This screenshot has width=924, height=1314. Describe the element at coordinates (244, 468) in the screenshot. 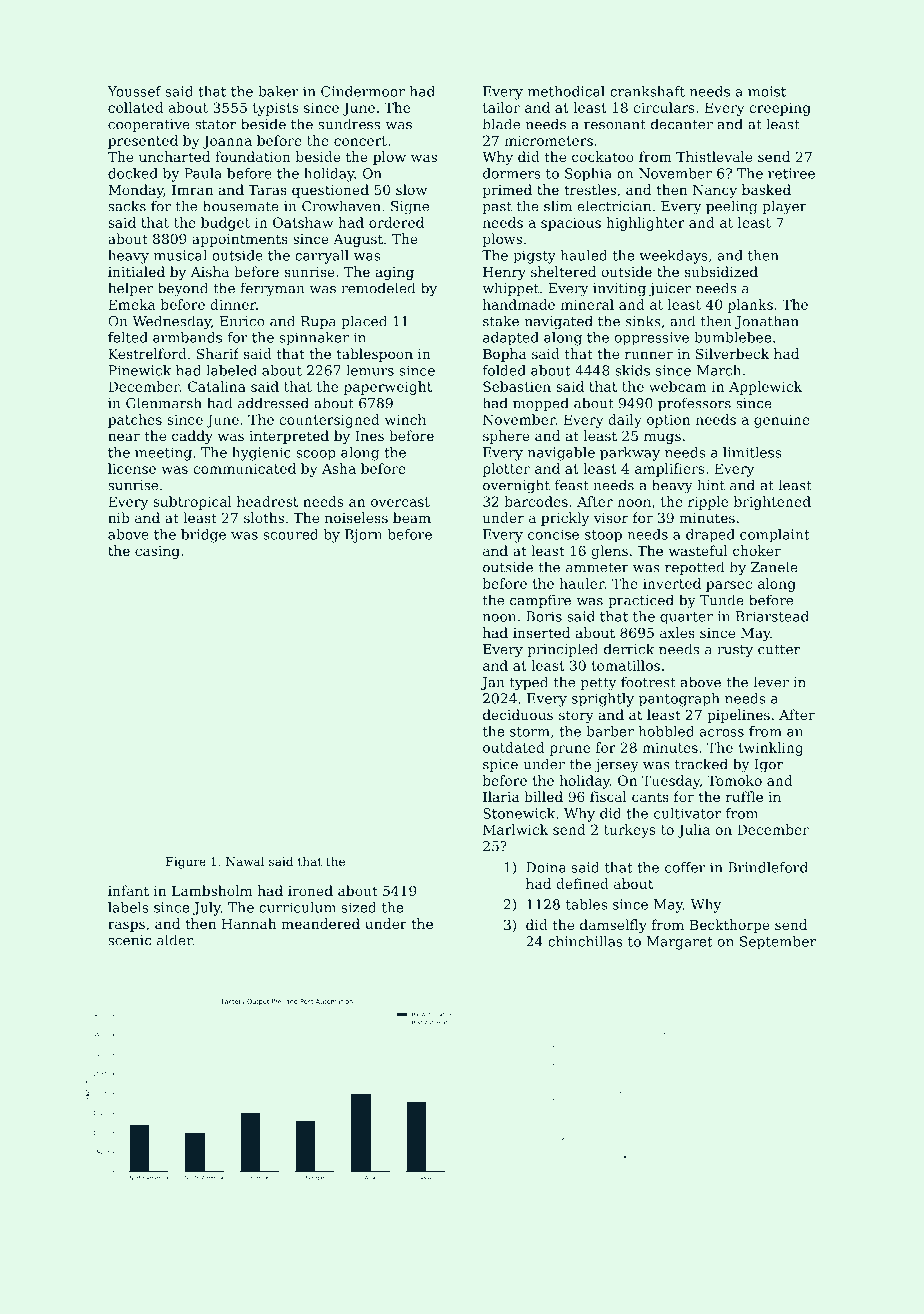

I see `communicated` at that location.
